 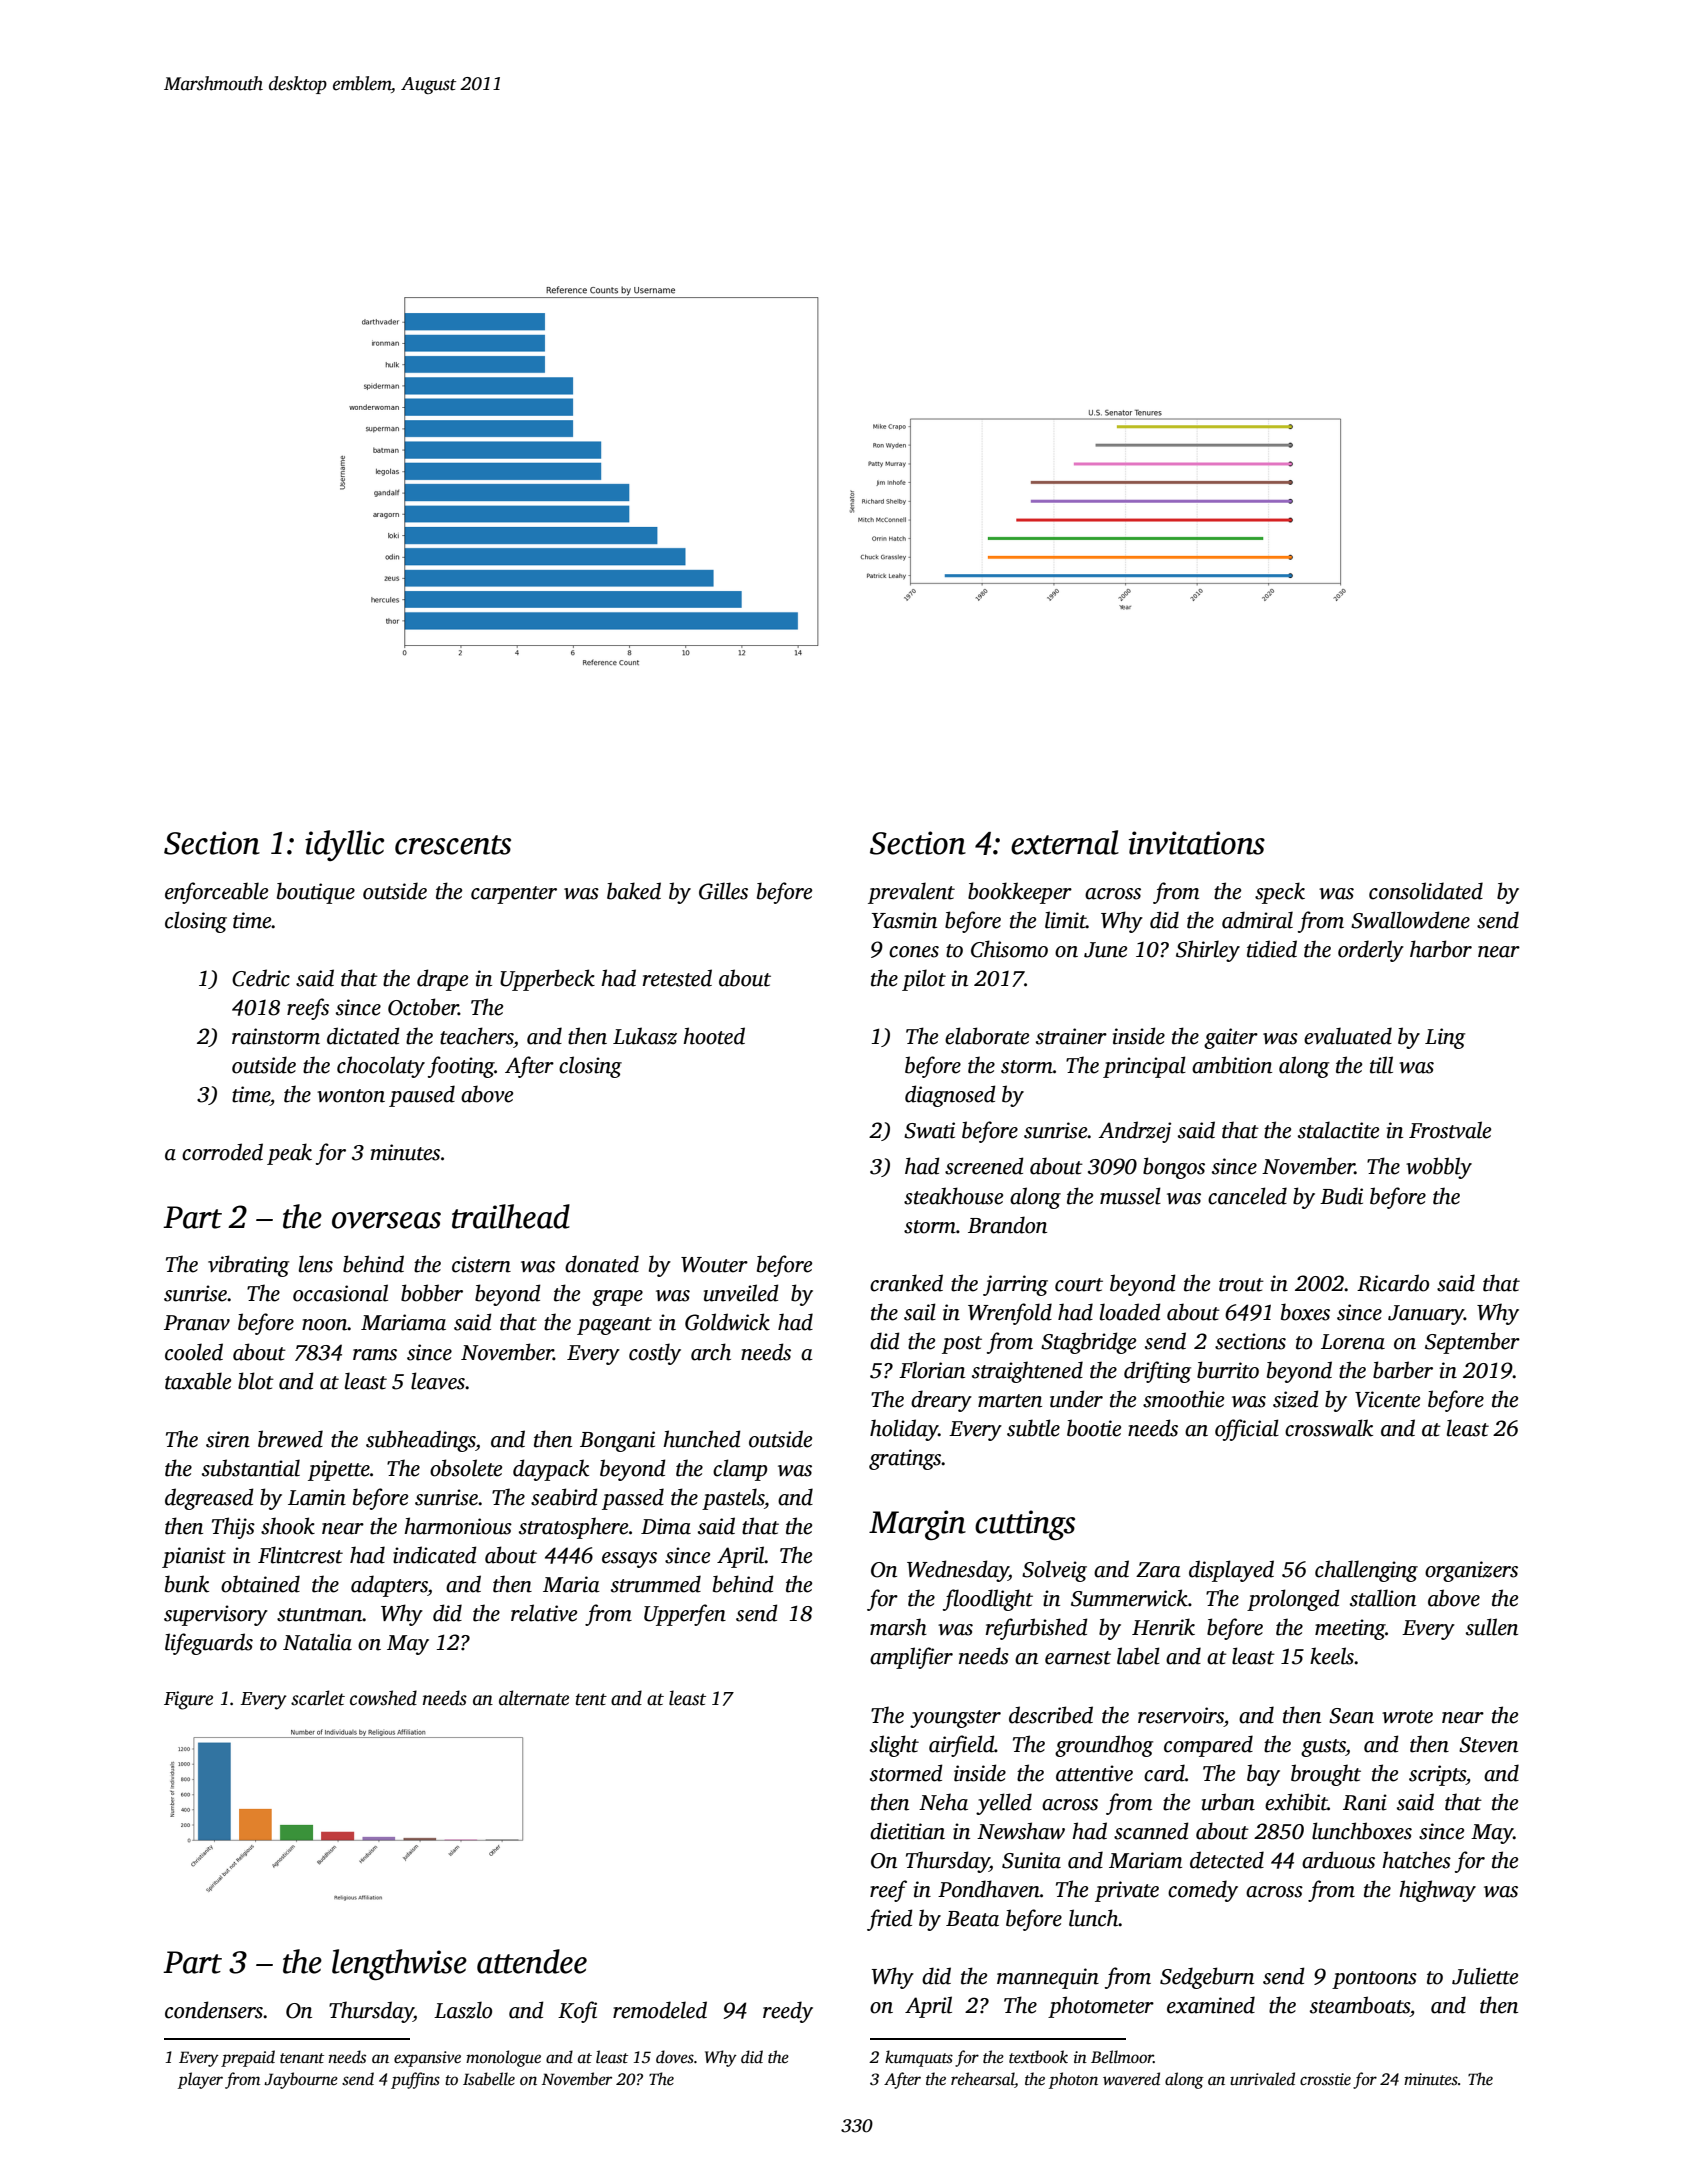 What do you see at coordinates (261, 978) in the document?
I see `Cedric` at bounding box center [261, 978].
